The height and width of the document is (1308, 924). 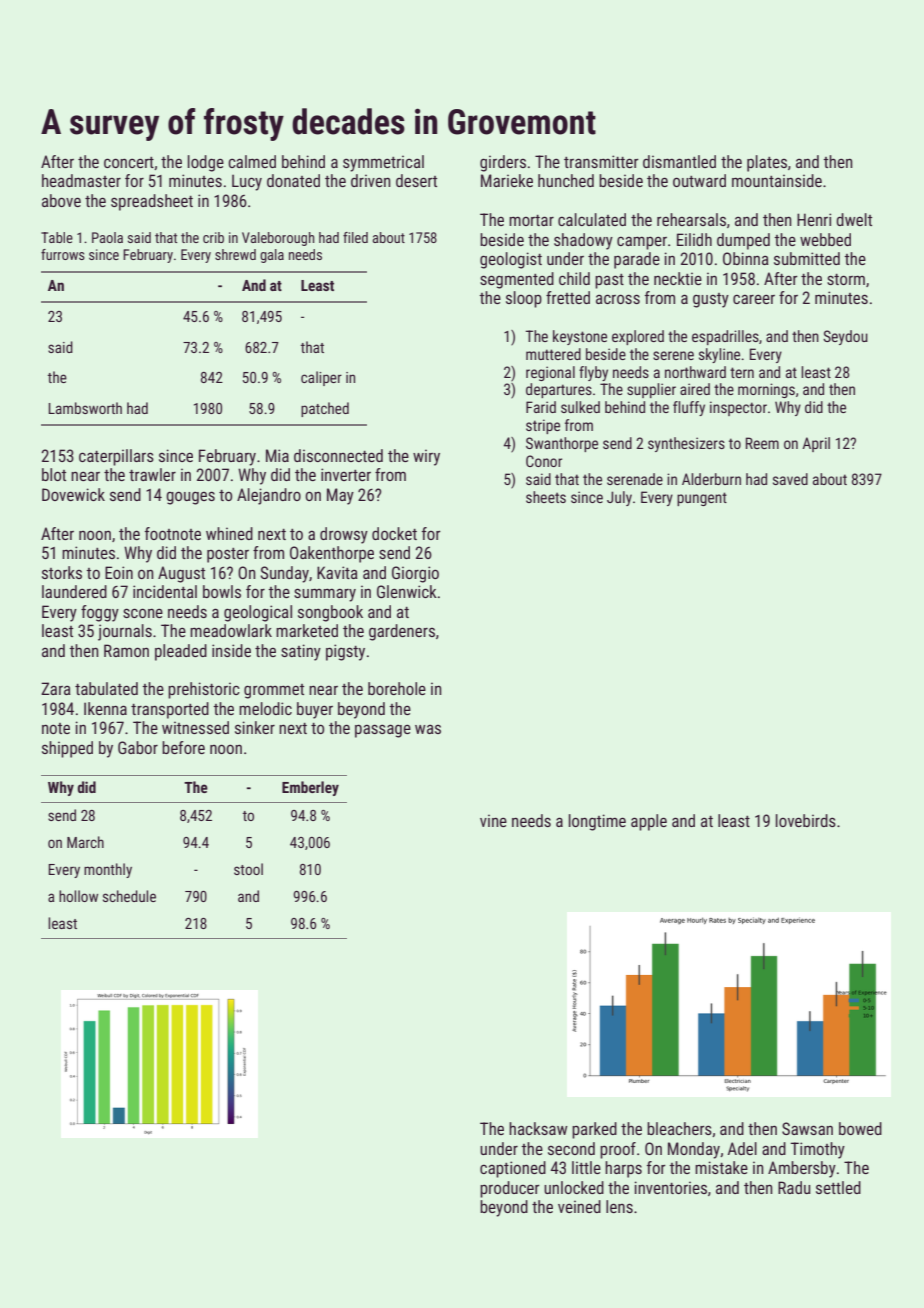 What do you see at coordinates (206, 163) in the document?
I see `lodge` at bounding box center [206, 163].
